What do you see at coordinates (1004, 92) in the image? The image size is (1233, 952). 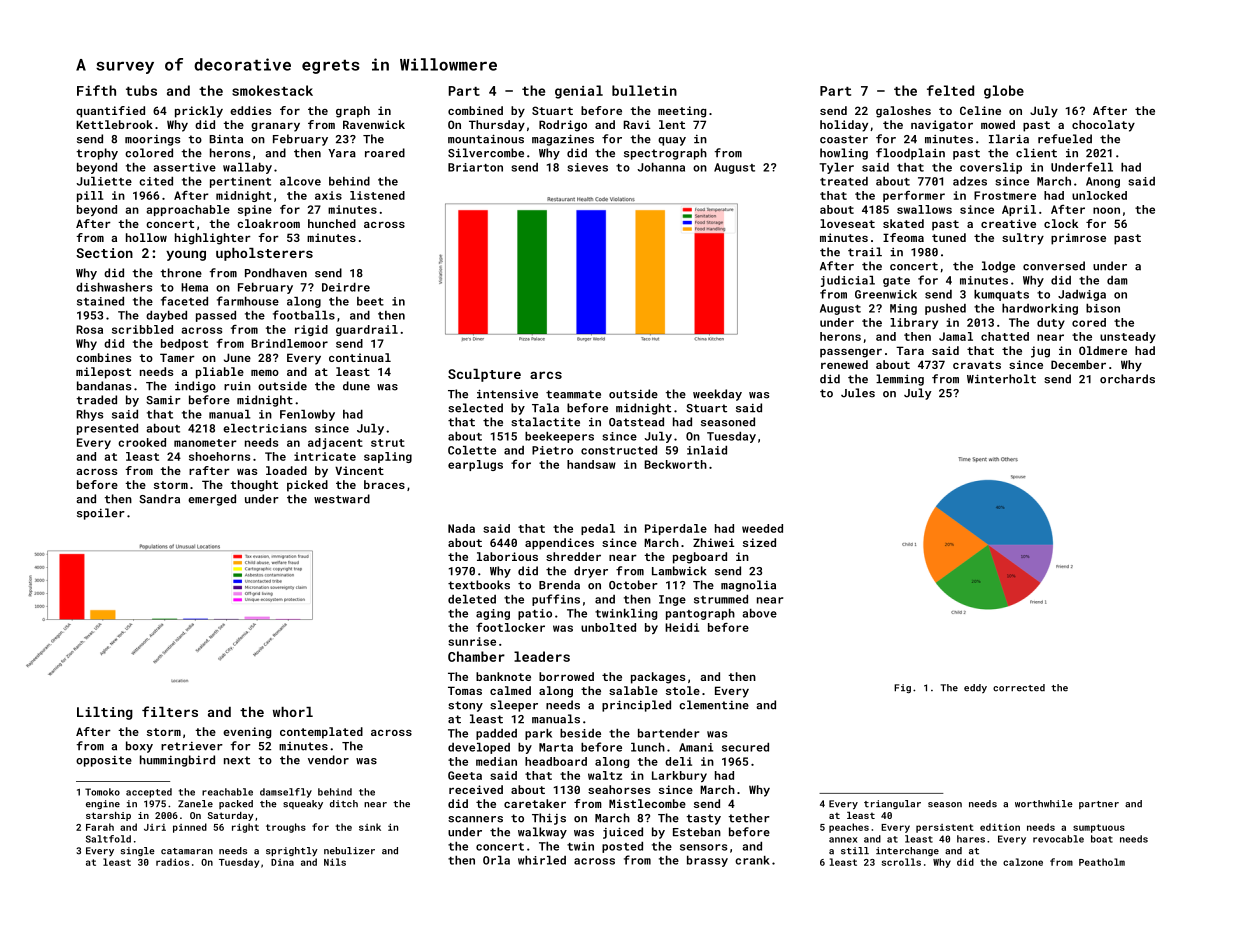 I see `globe` at bounding box center [1004, 92].
